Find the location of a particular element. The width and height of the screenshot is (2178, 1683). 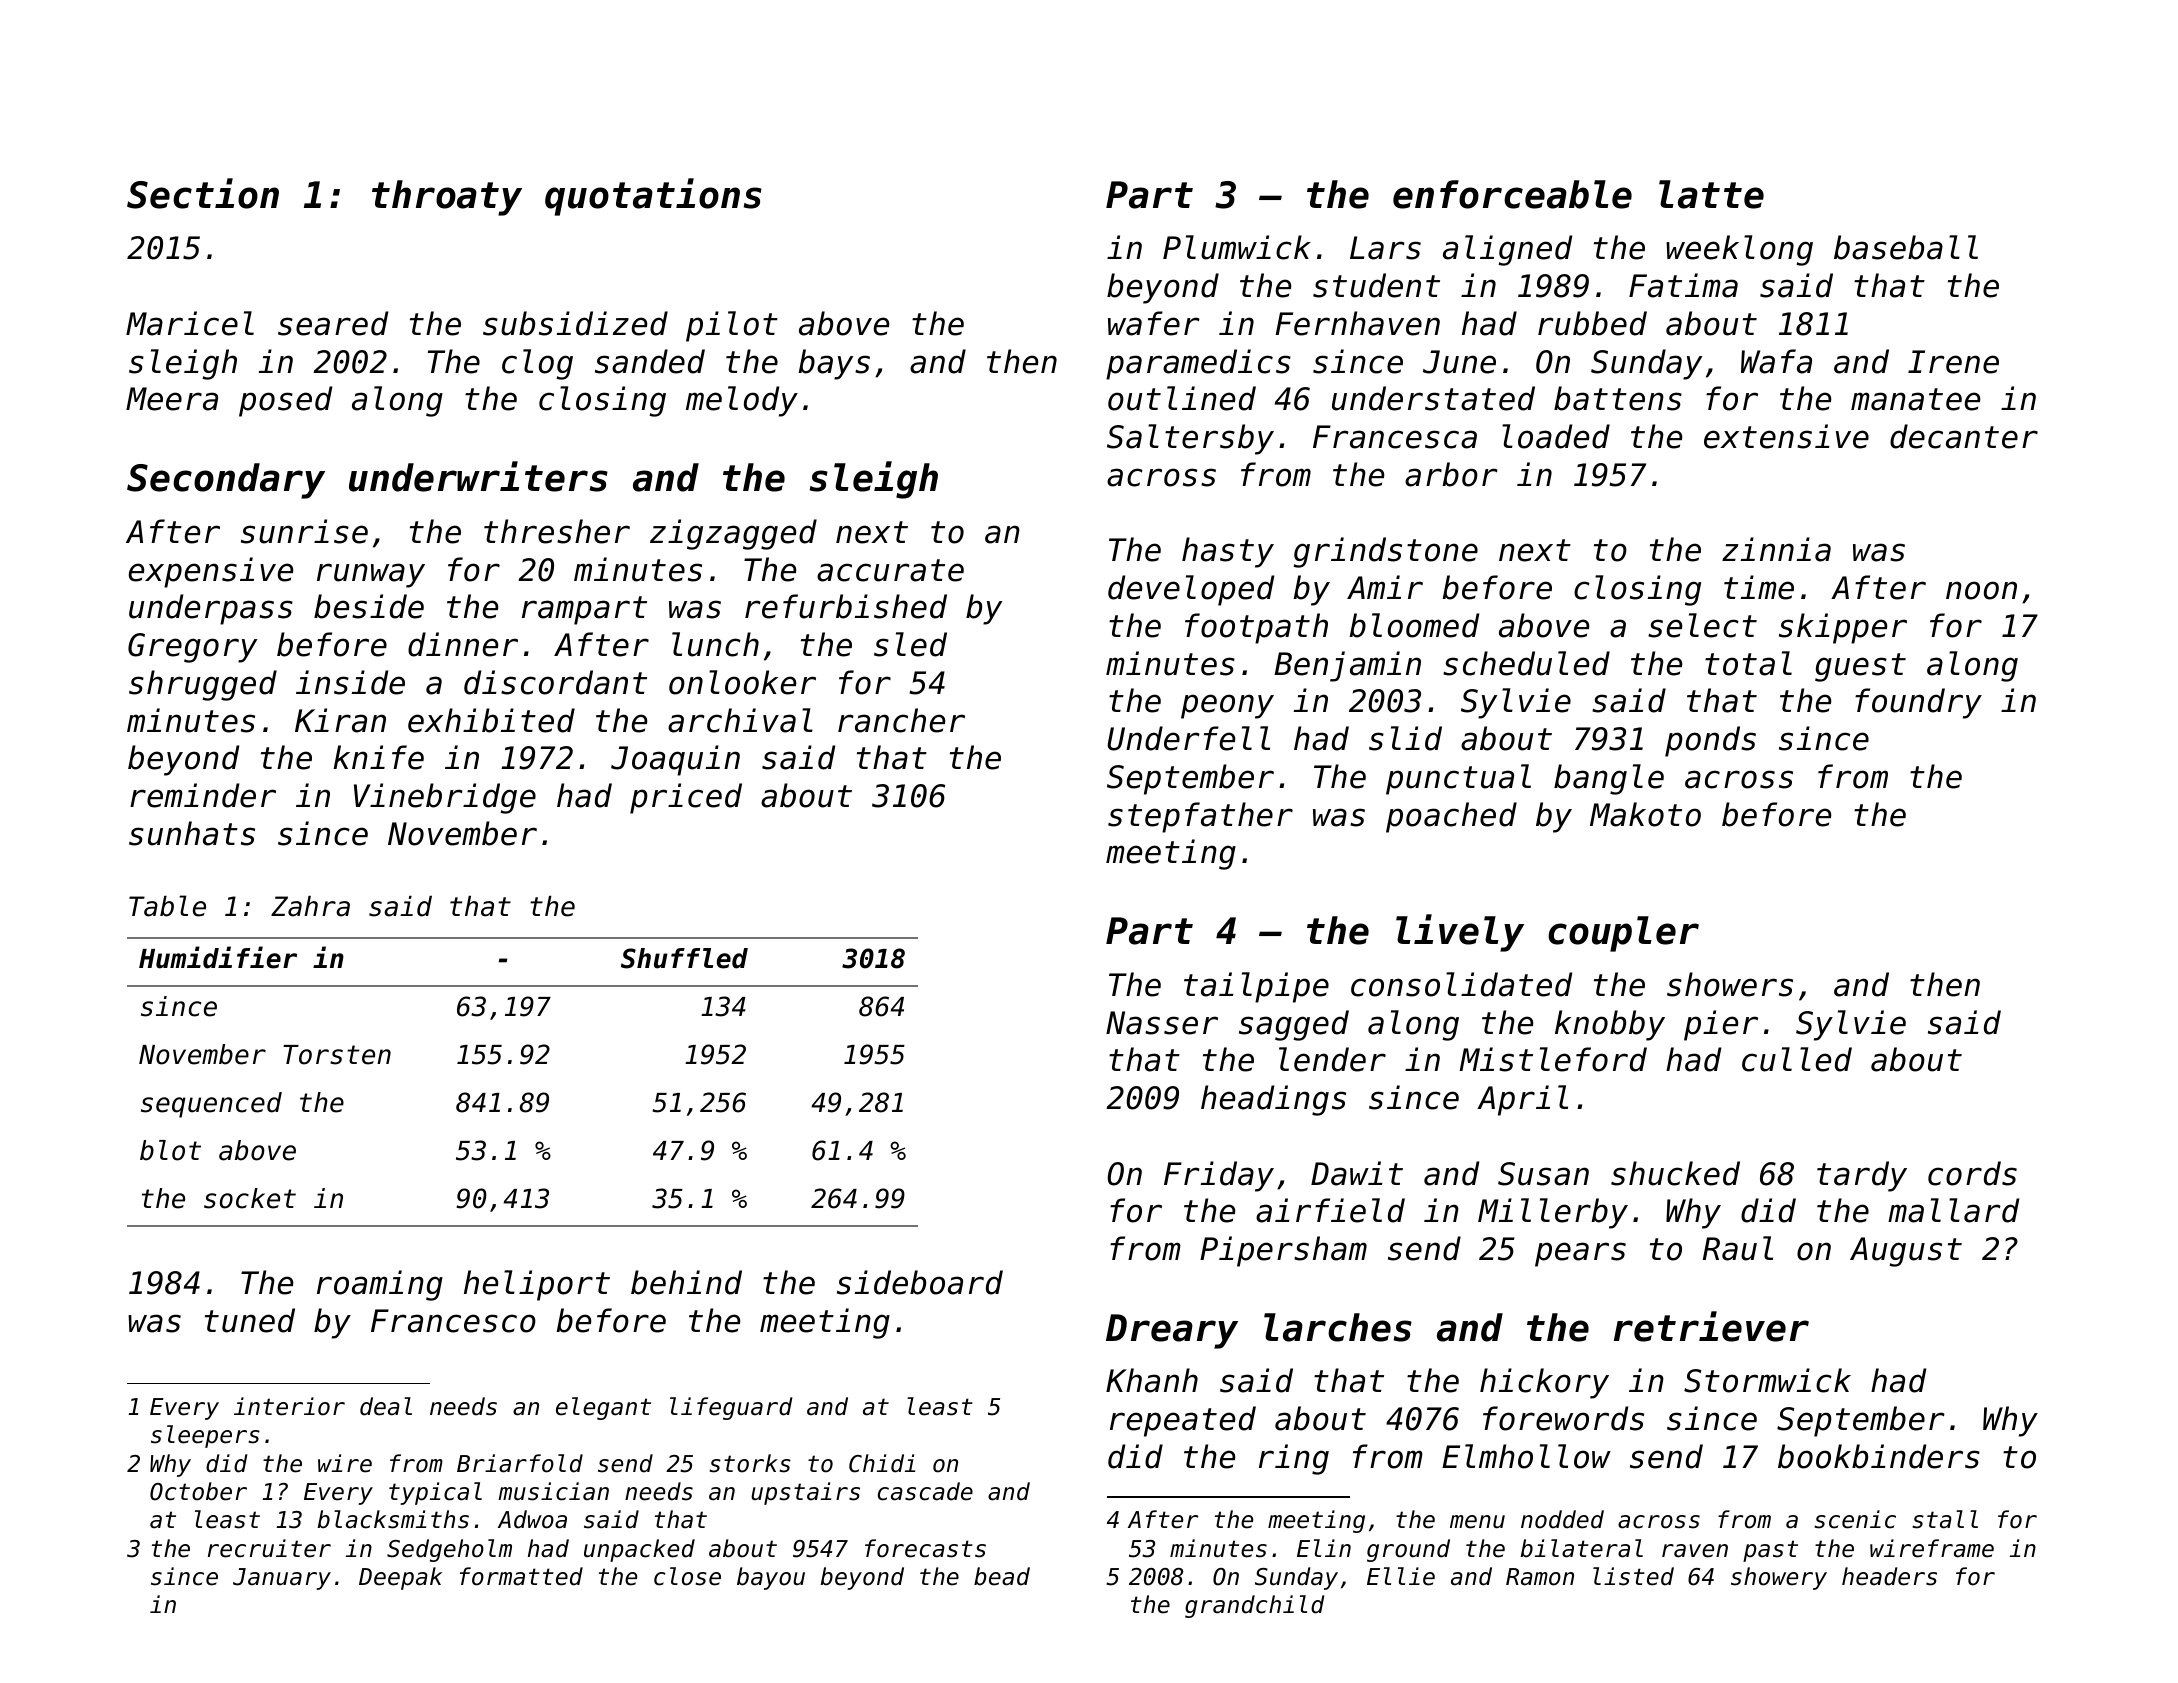

latte is located at coordinates (1711, 194).
